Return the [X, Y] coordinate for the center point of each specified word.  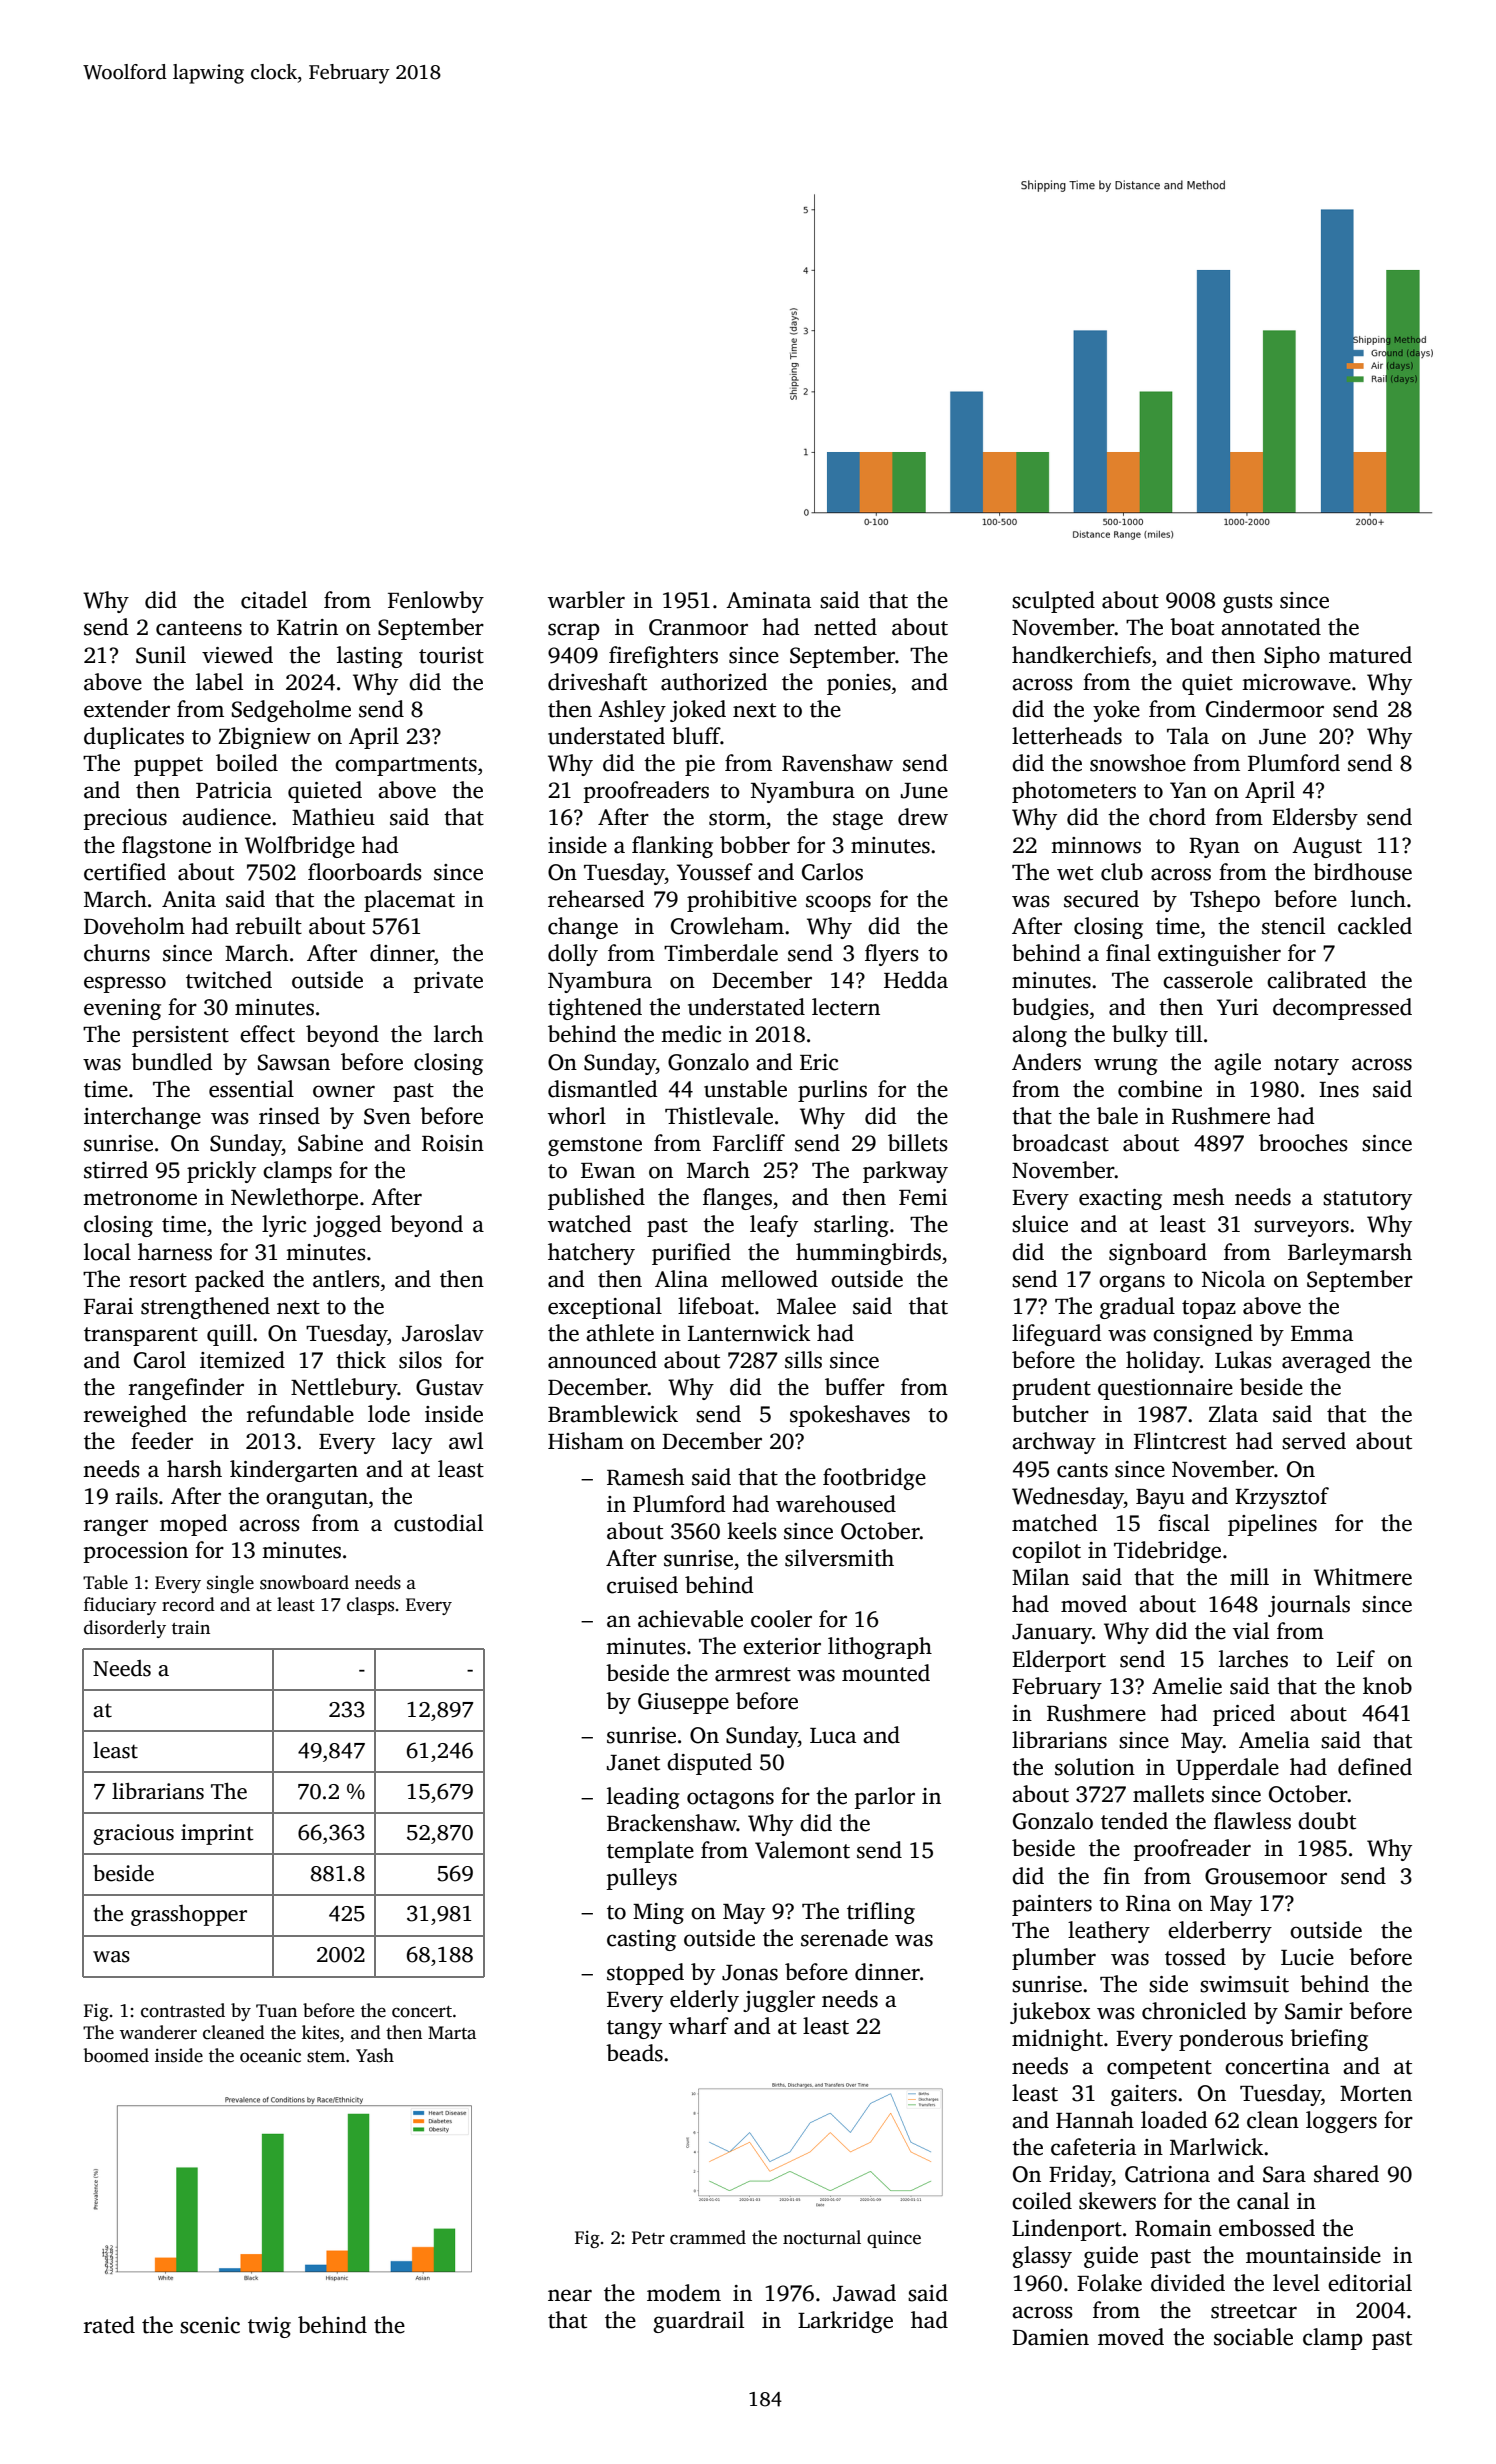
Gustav [450, 1387]
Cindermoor [1265, 709]
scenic [210, 2325]
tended [1134, 1821]
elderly [704, 2001]
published [596, 1199]
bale [1117, 1116]
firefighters [663, 657]
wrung [1126, 1066]
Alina [681, 1279]
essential [251, 1089]
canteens [199, 628]
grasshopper [189, 1915]
